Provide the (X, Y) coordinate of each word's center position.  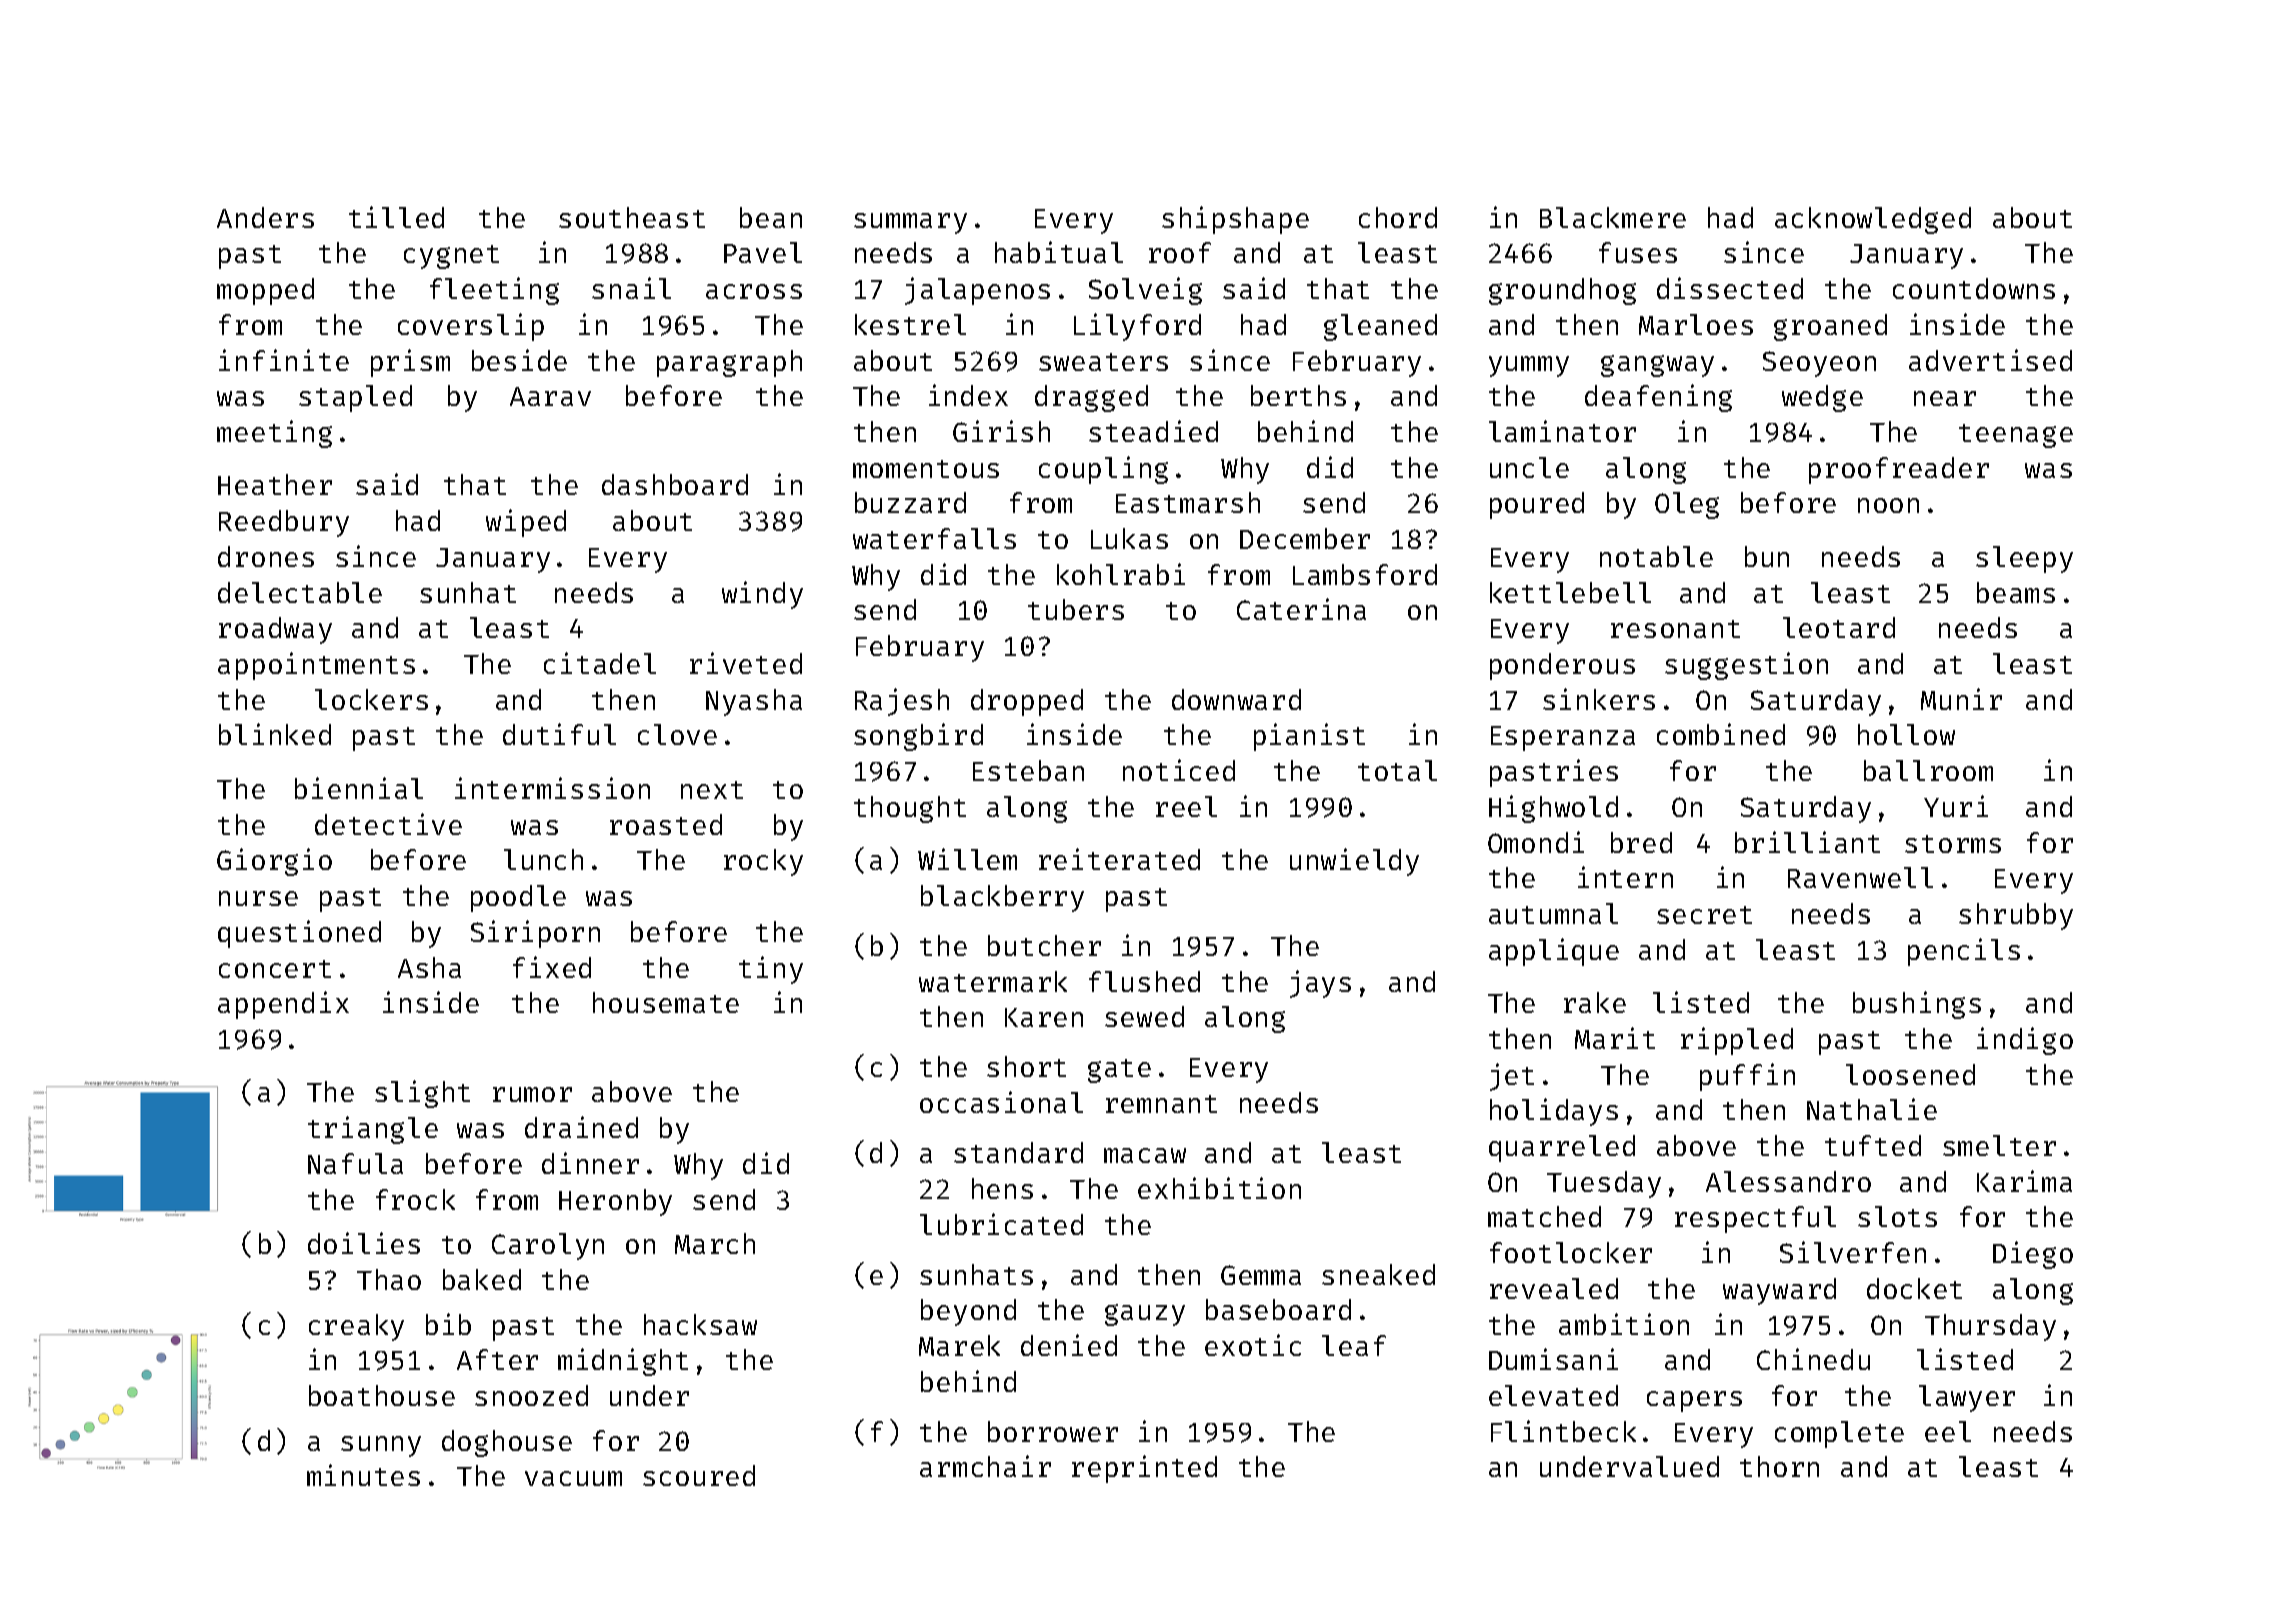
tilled (396, 217)
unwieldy (1354, 862)
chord (1398, 217)
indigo (2025, 1041)
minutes (363, 1475)
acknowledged (1873, 220)
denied (1069, 1345)
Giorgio (274, 862)
